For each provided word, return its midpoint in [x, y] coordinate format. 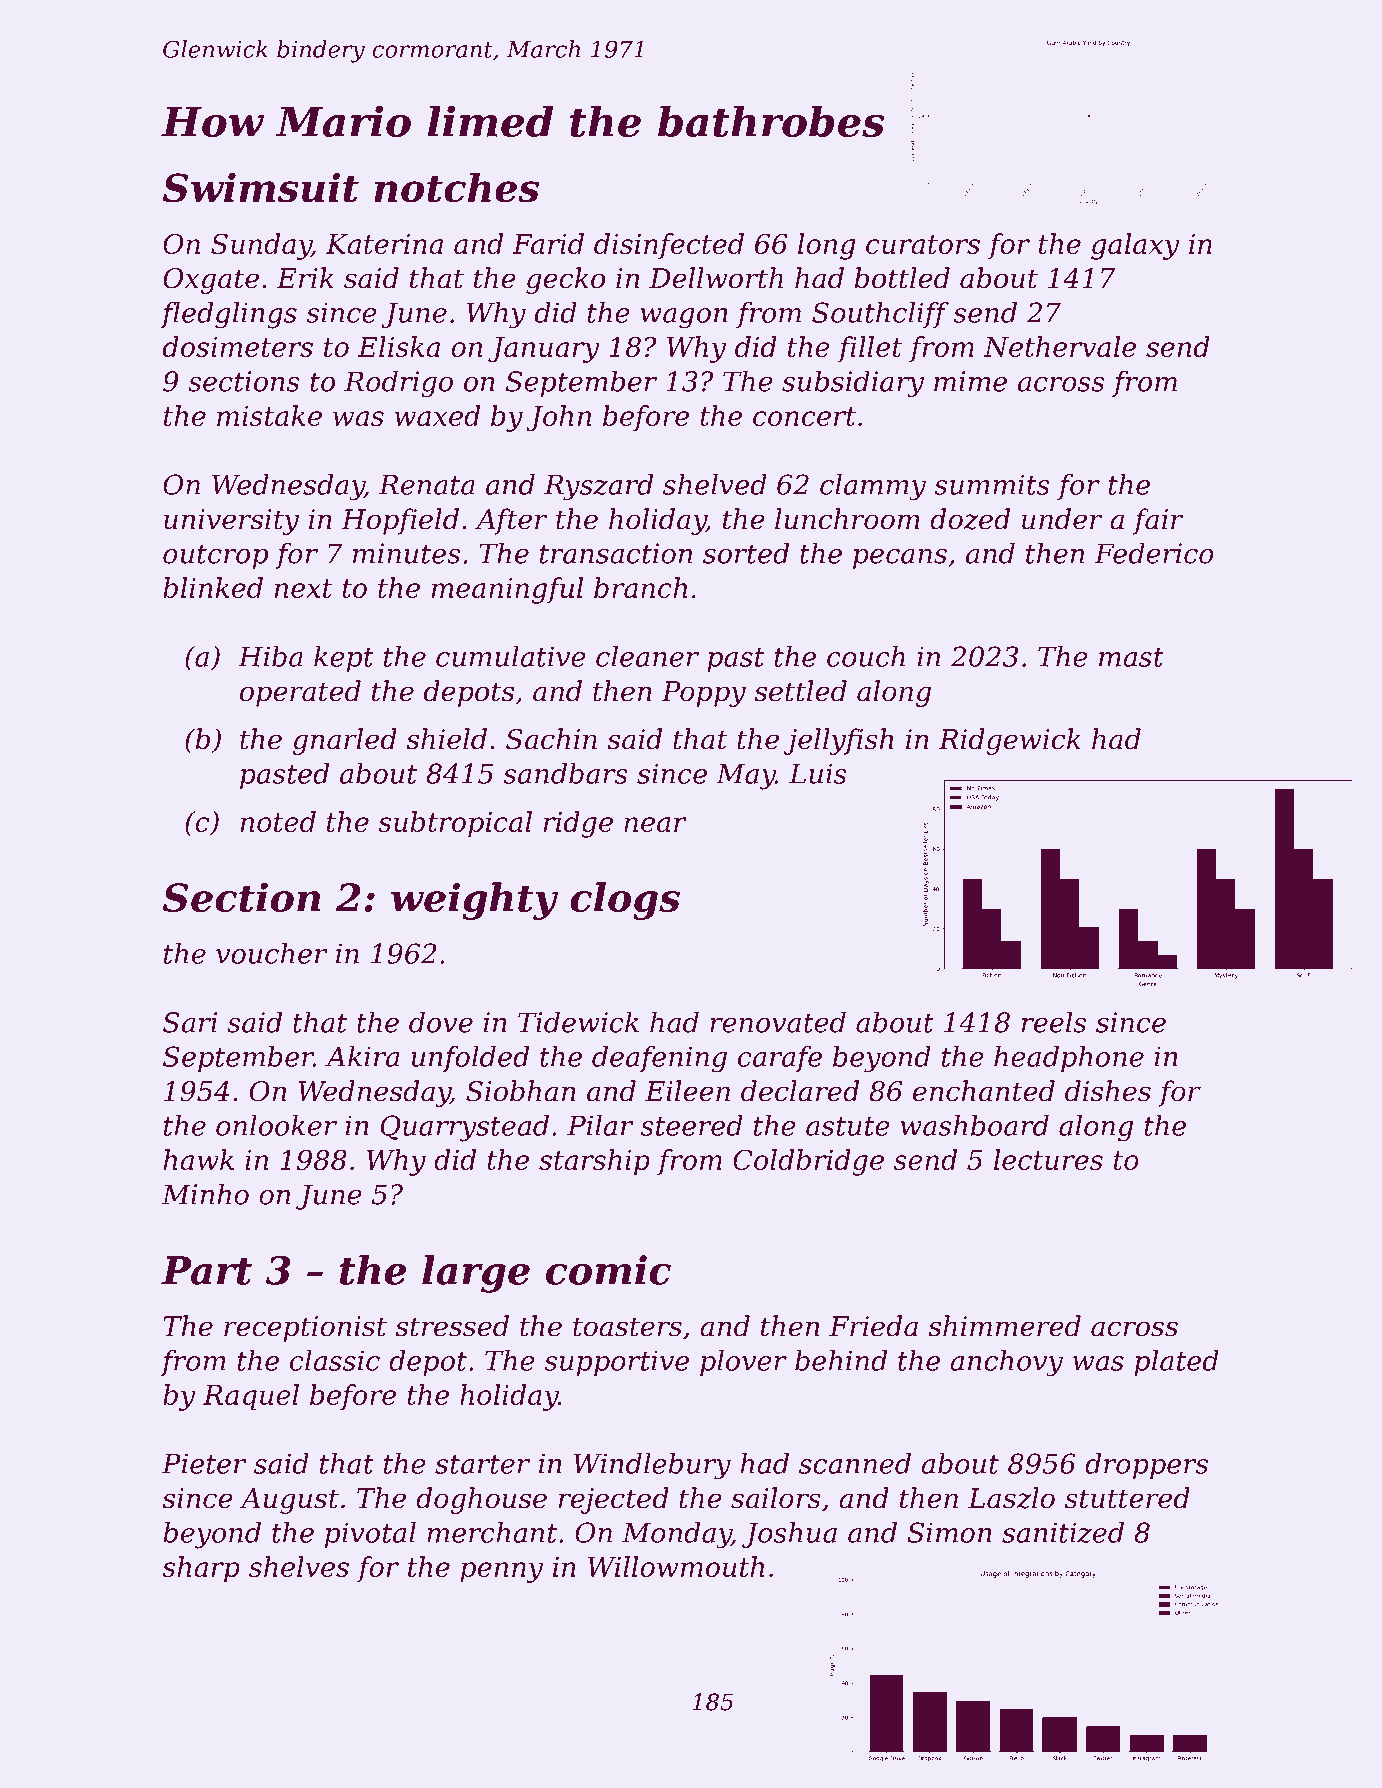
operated [300, 693]
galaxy [1135, 246]
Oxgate [211, 281]
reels [1054, 1022]
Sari [190, 1022]
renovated [778, 1022]
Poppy [704, 694]
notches [456, 187]
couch [866, 656]
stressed [452, 1326]
